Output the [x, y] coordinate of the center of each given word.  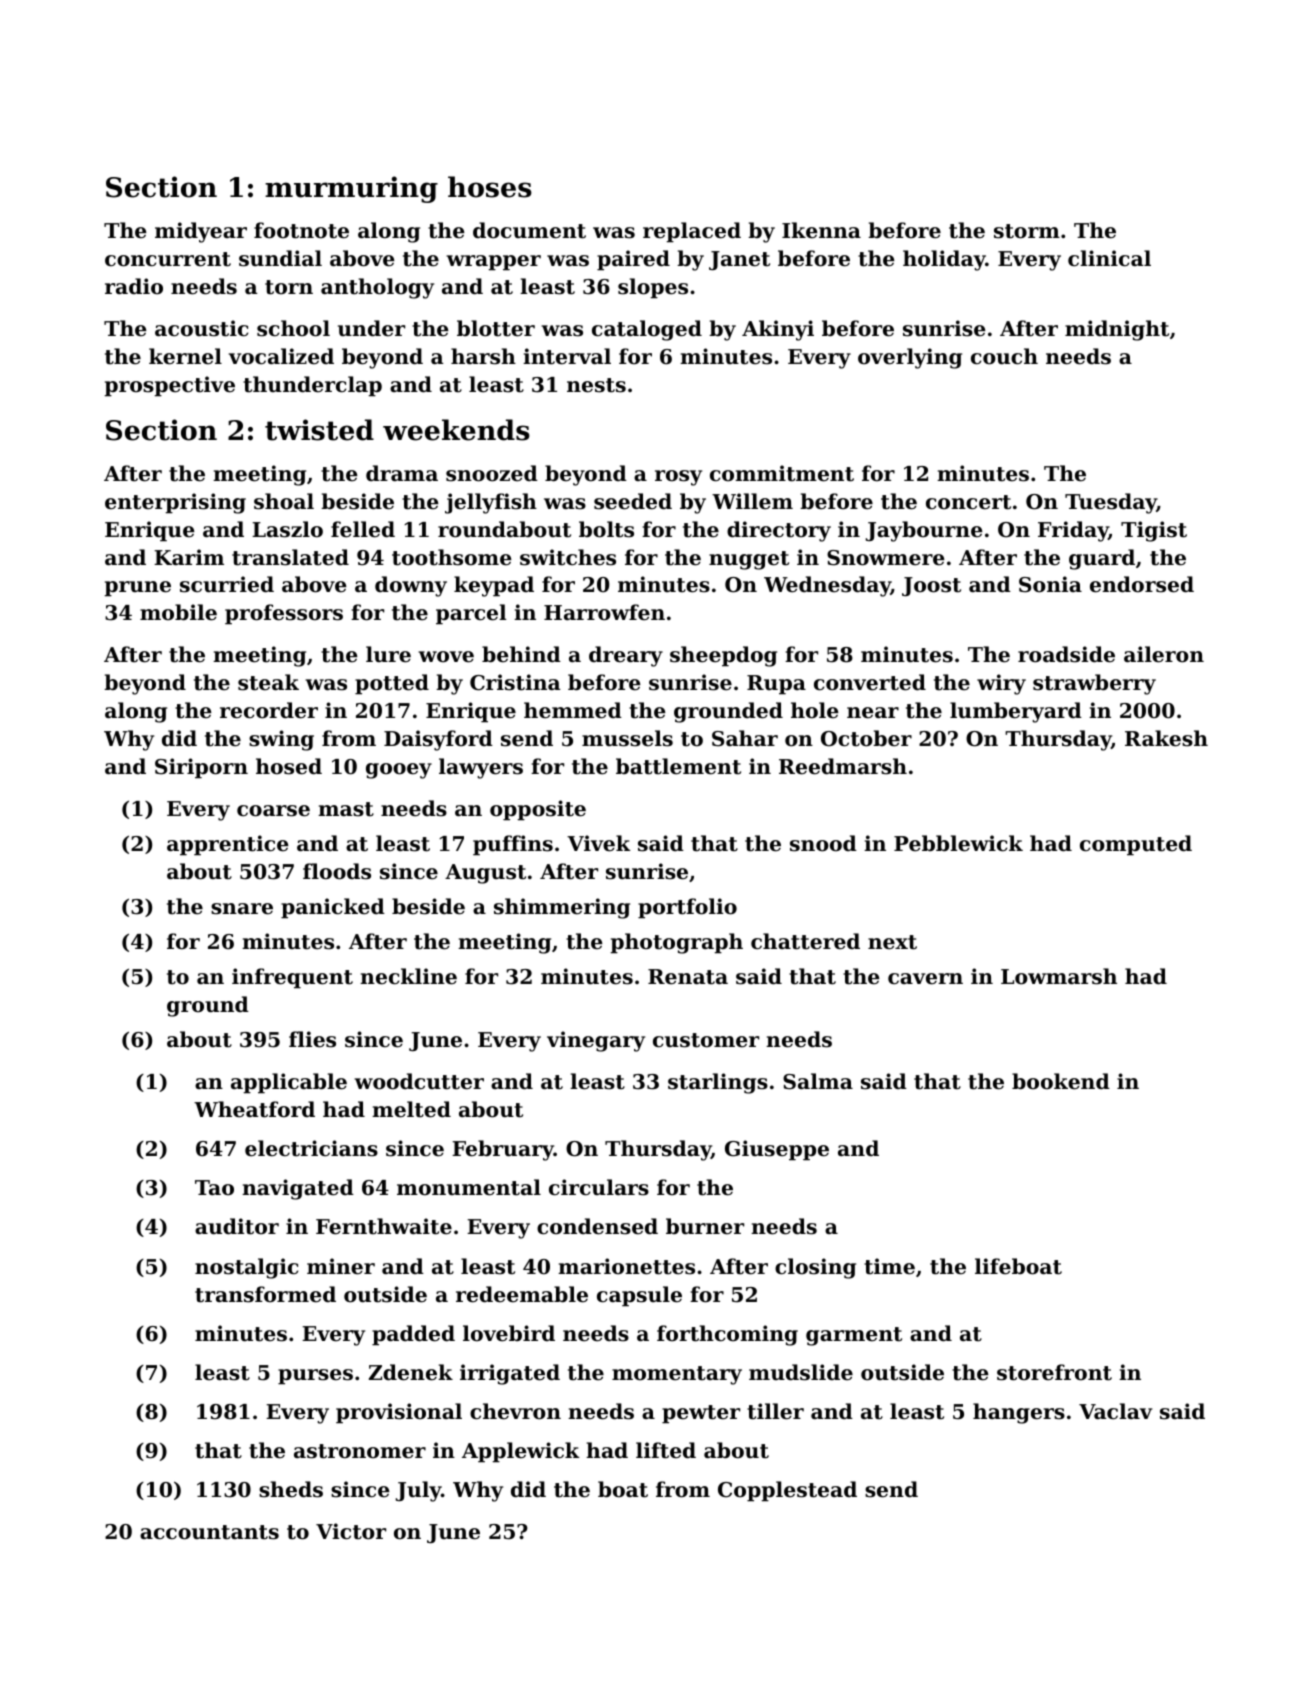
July [418, 1491]
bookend [1061, 1081]
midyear [201, 232]
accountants [209, 1532]
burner [705, 1226]
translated [290, 557]
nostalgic [246, 1268]
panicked [333, 908]
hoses [490, 187]
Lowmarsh [1059, 976]
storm [1027, 231]
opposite [538, 810]
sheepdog [723, 656]
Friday [1073, 531]
